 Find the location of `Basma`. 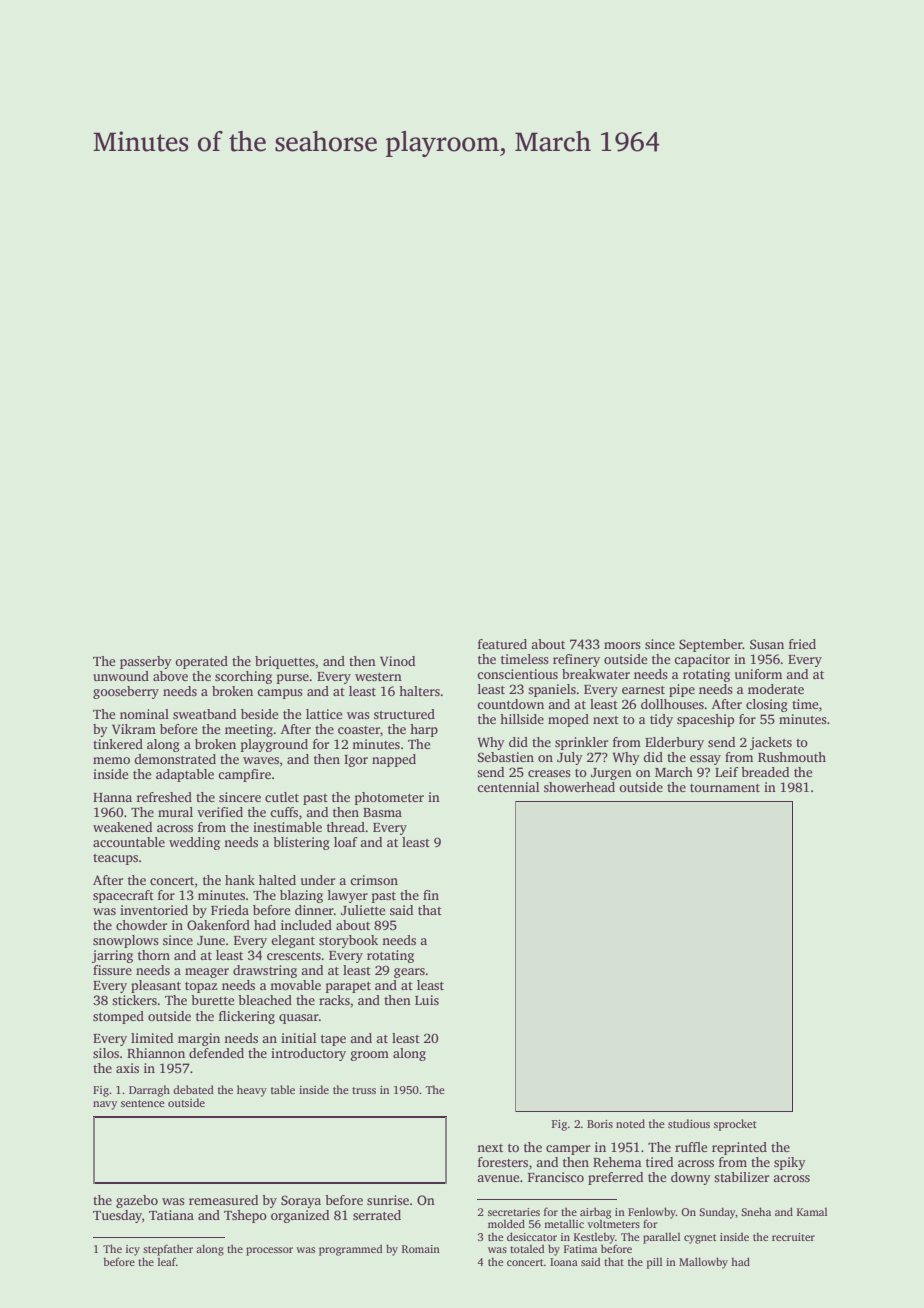

Basma is located at coordinates (382, 812).
